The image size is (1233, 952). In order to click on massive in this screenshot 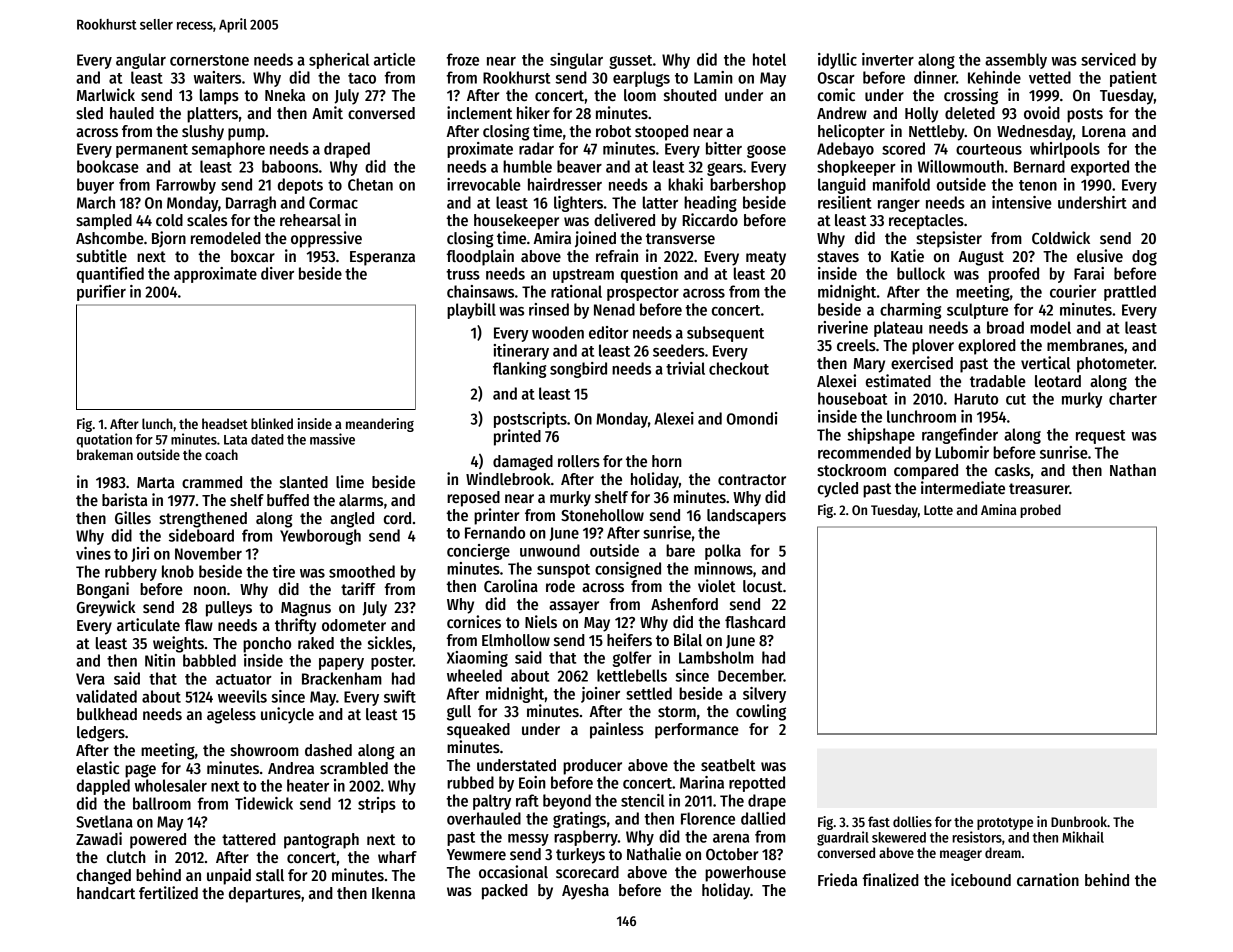, I will do `click(332, 439)`.
